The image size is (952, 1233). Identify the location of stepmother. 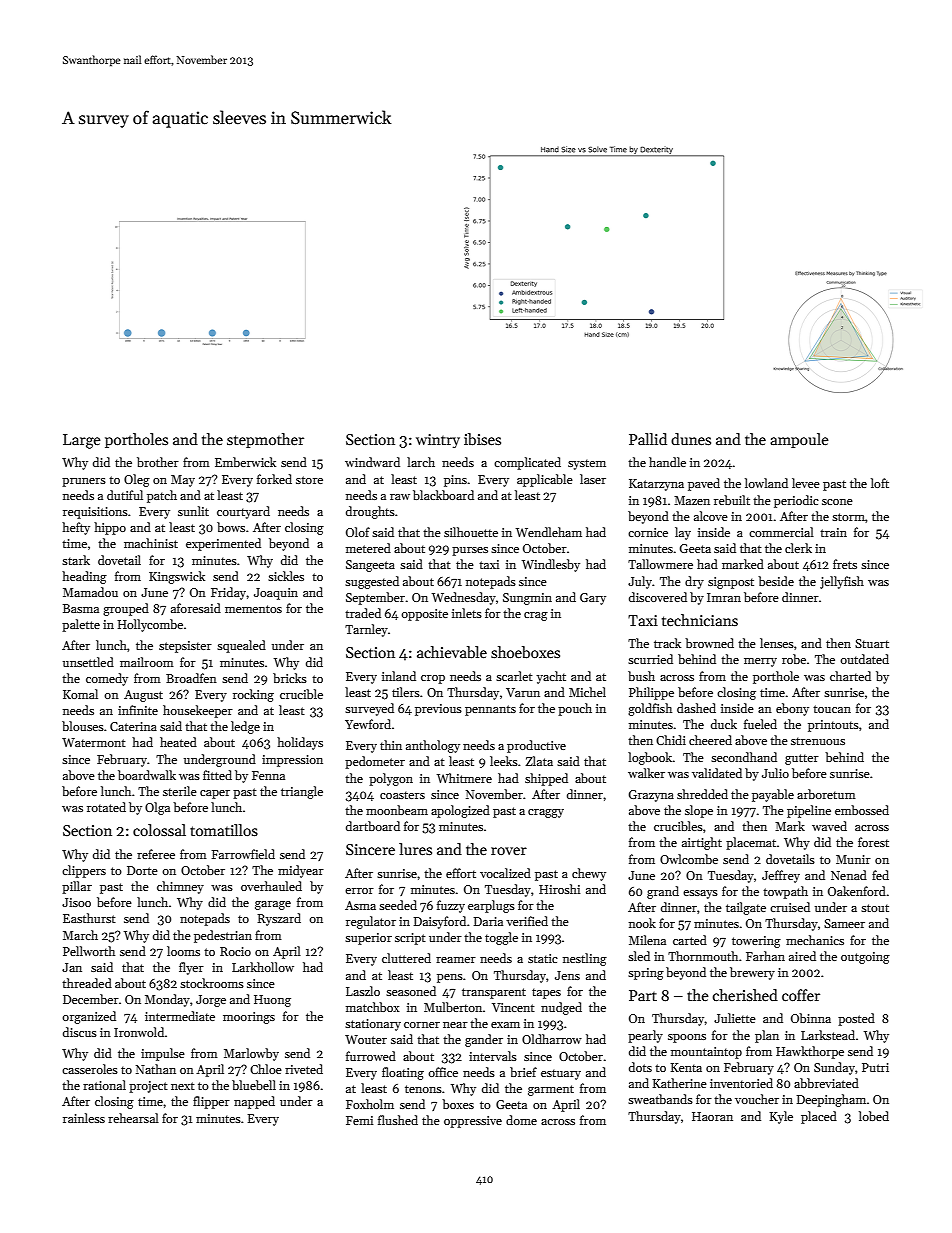
(265, 440).
